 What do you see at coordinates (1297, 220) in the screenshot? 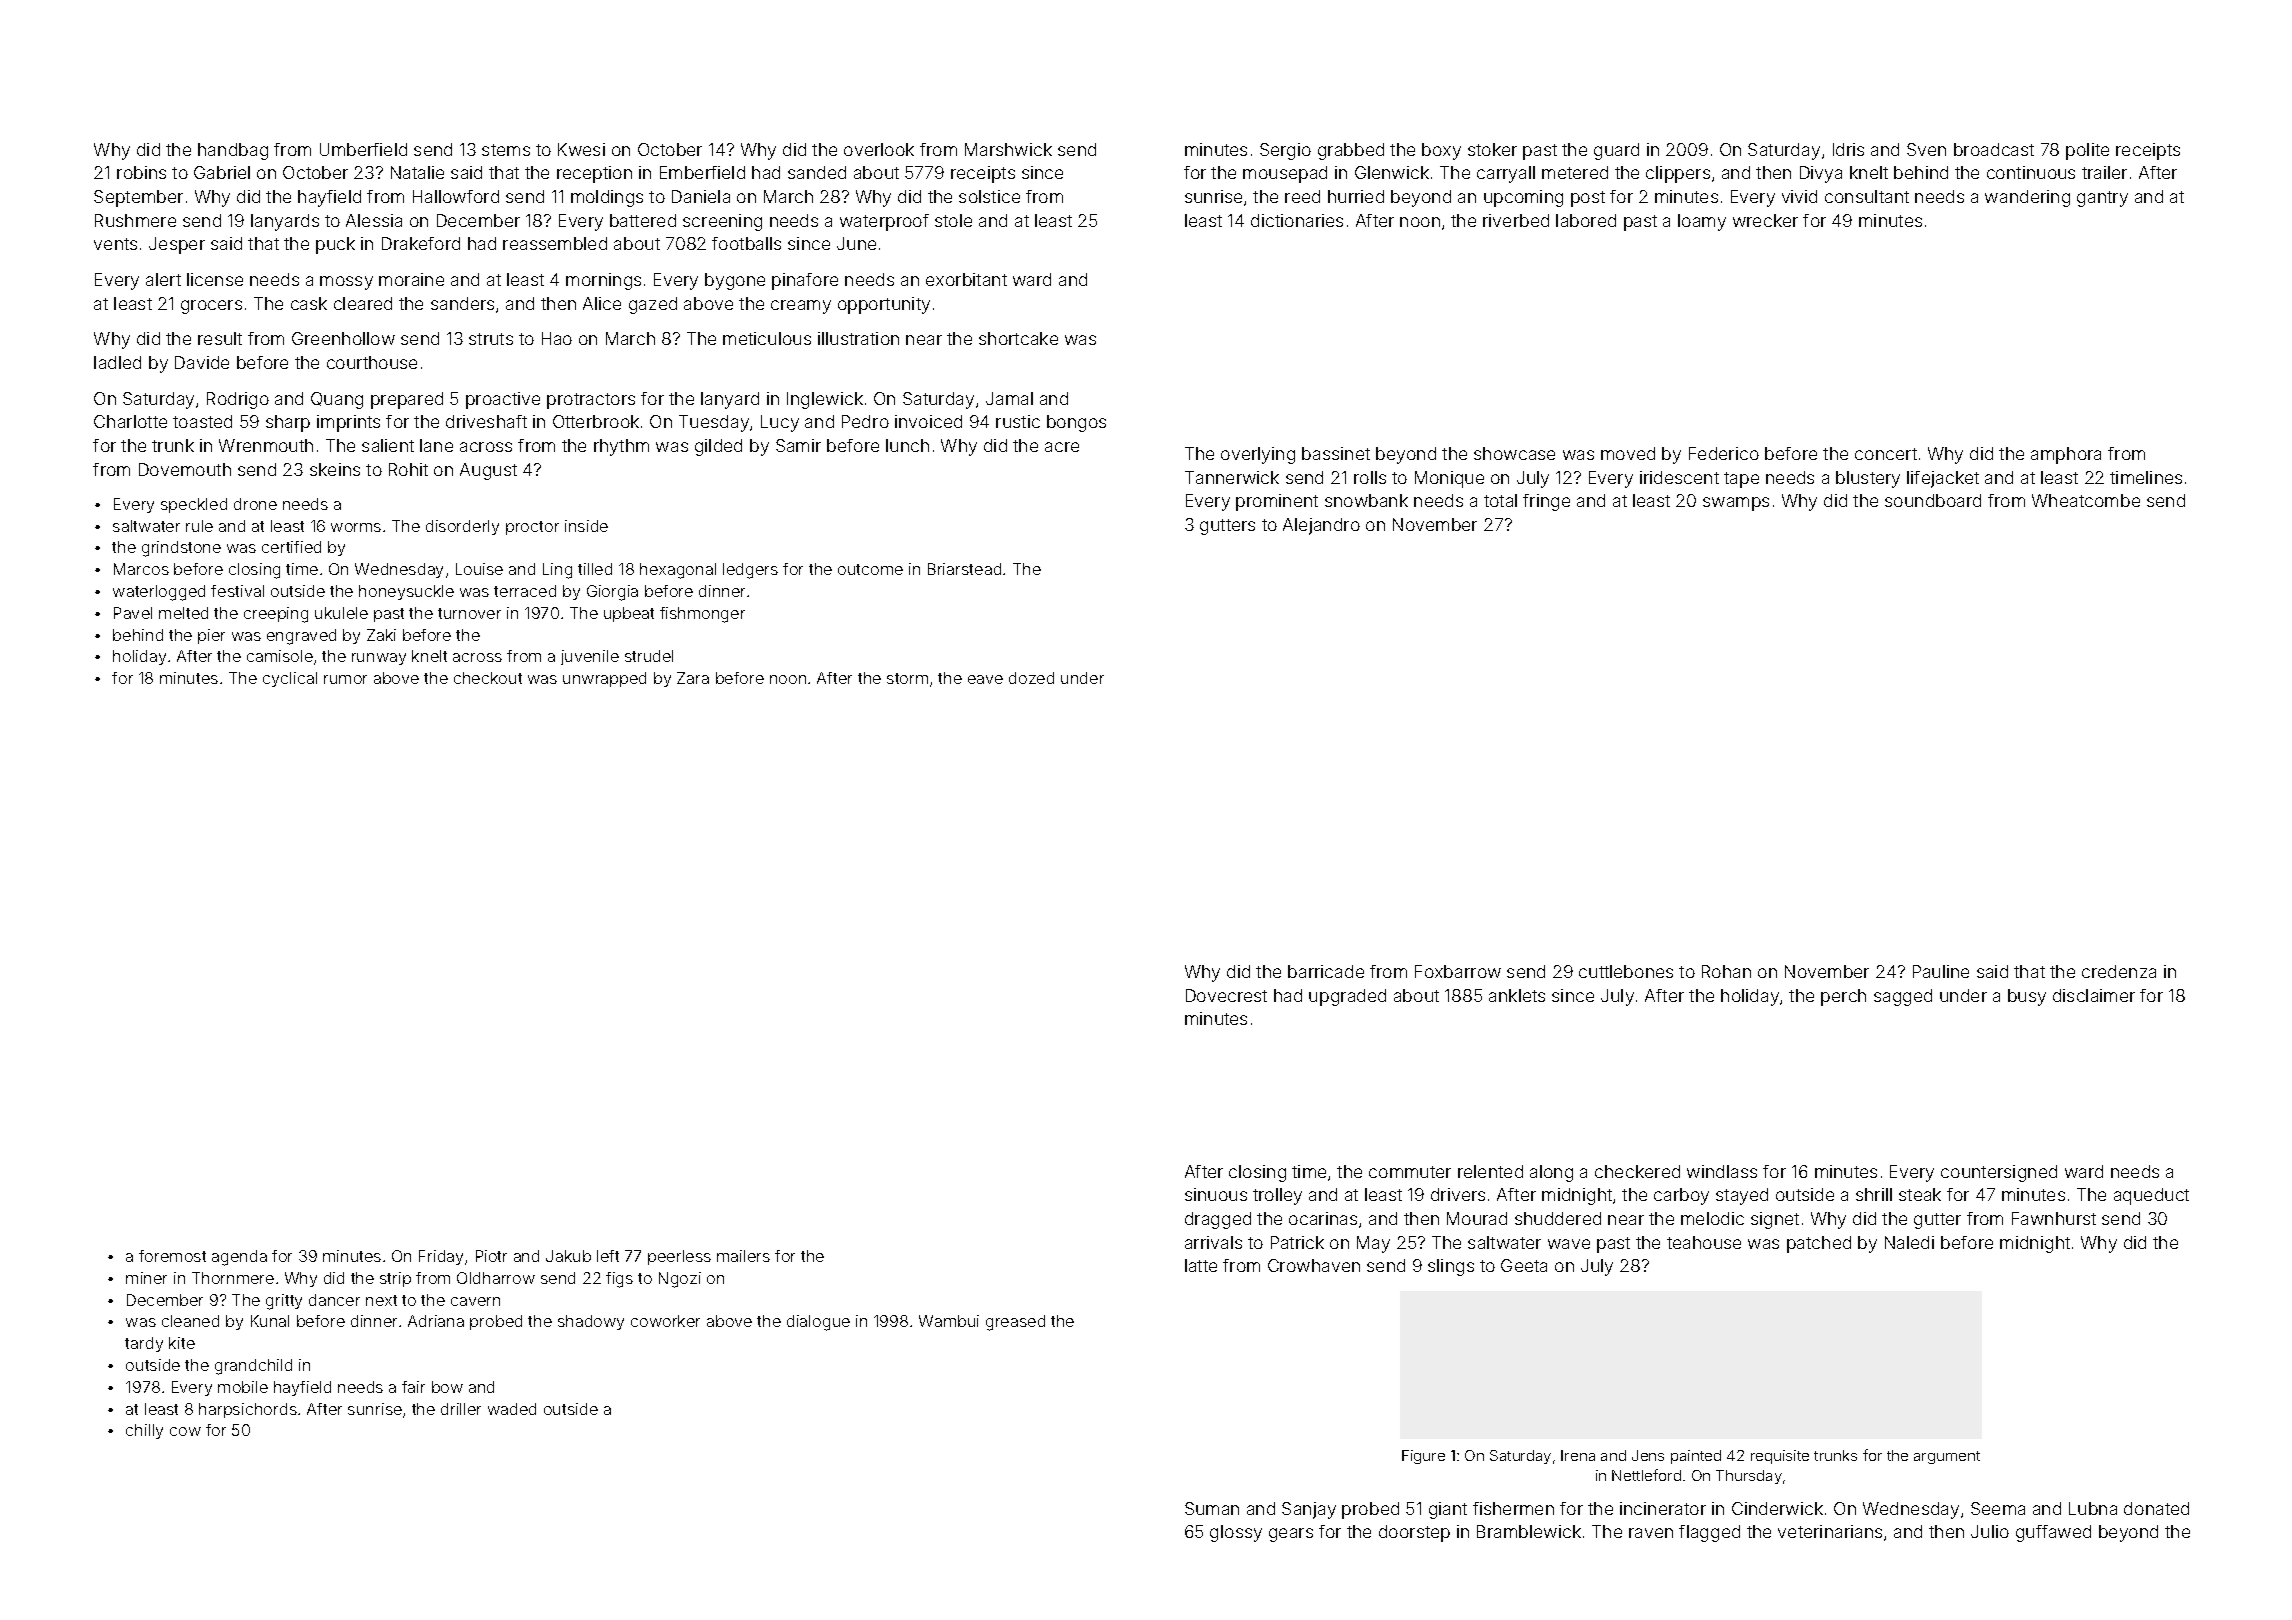
I see `dictionaries` at bounding box center [1297, 220].
